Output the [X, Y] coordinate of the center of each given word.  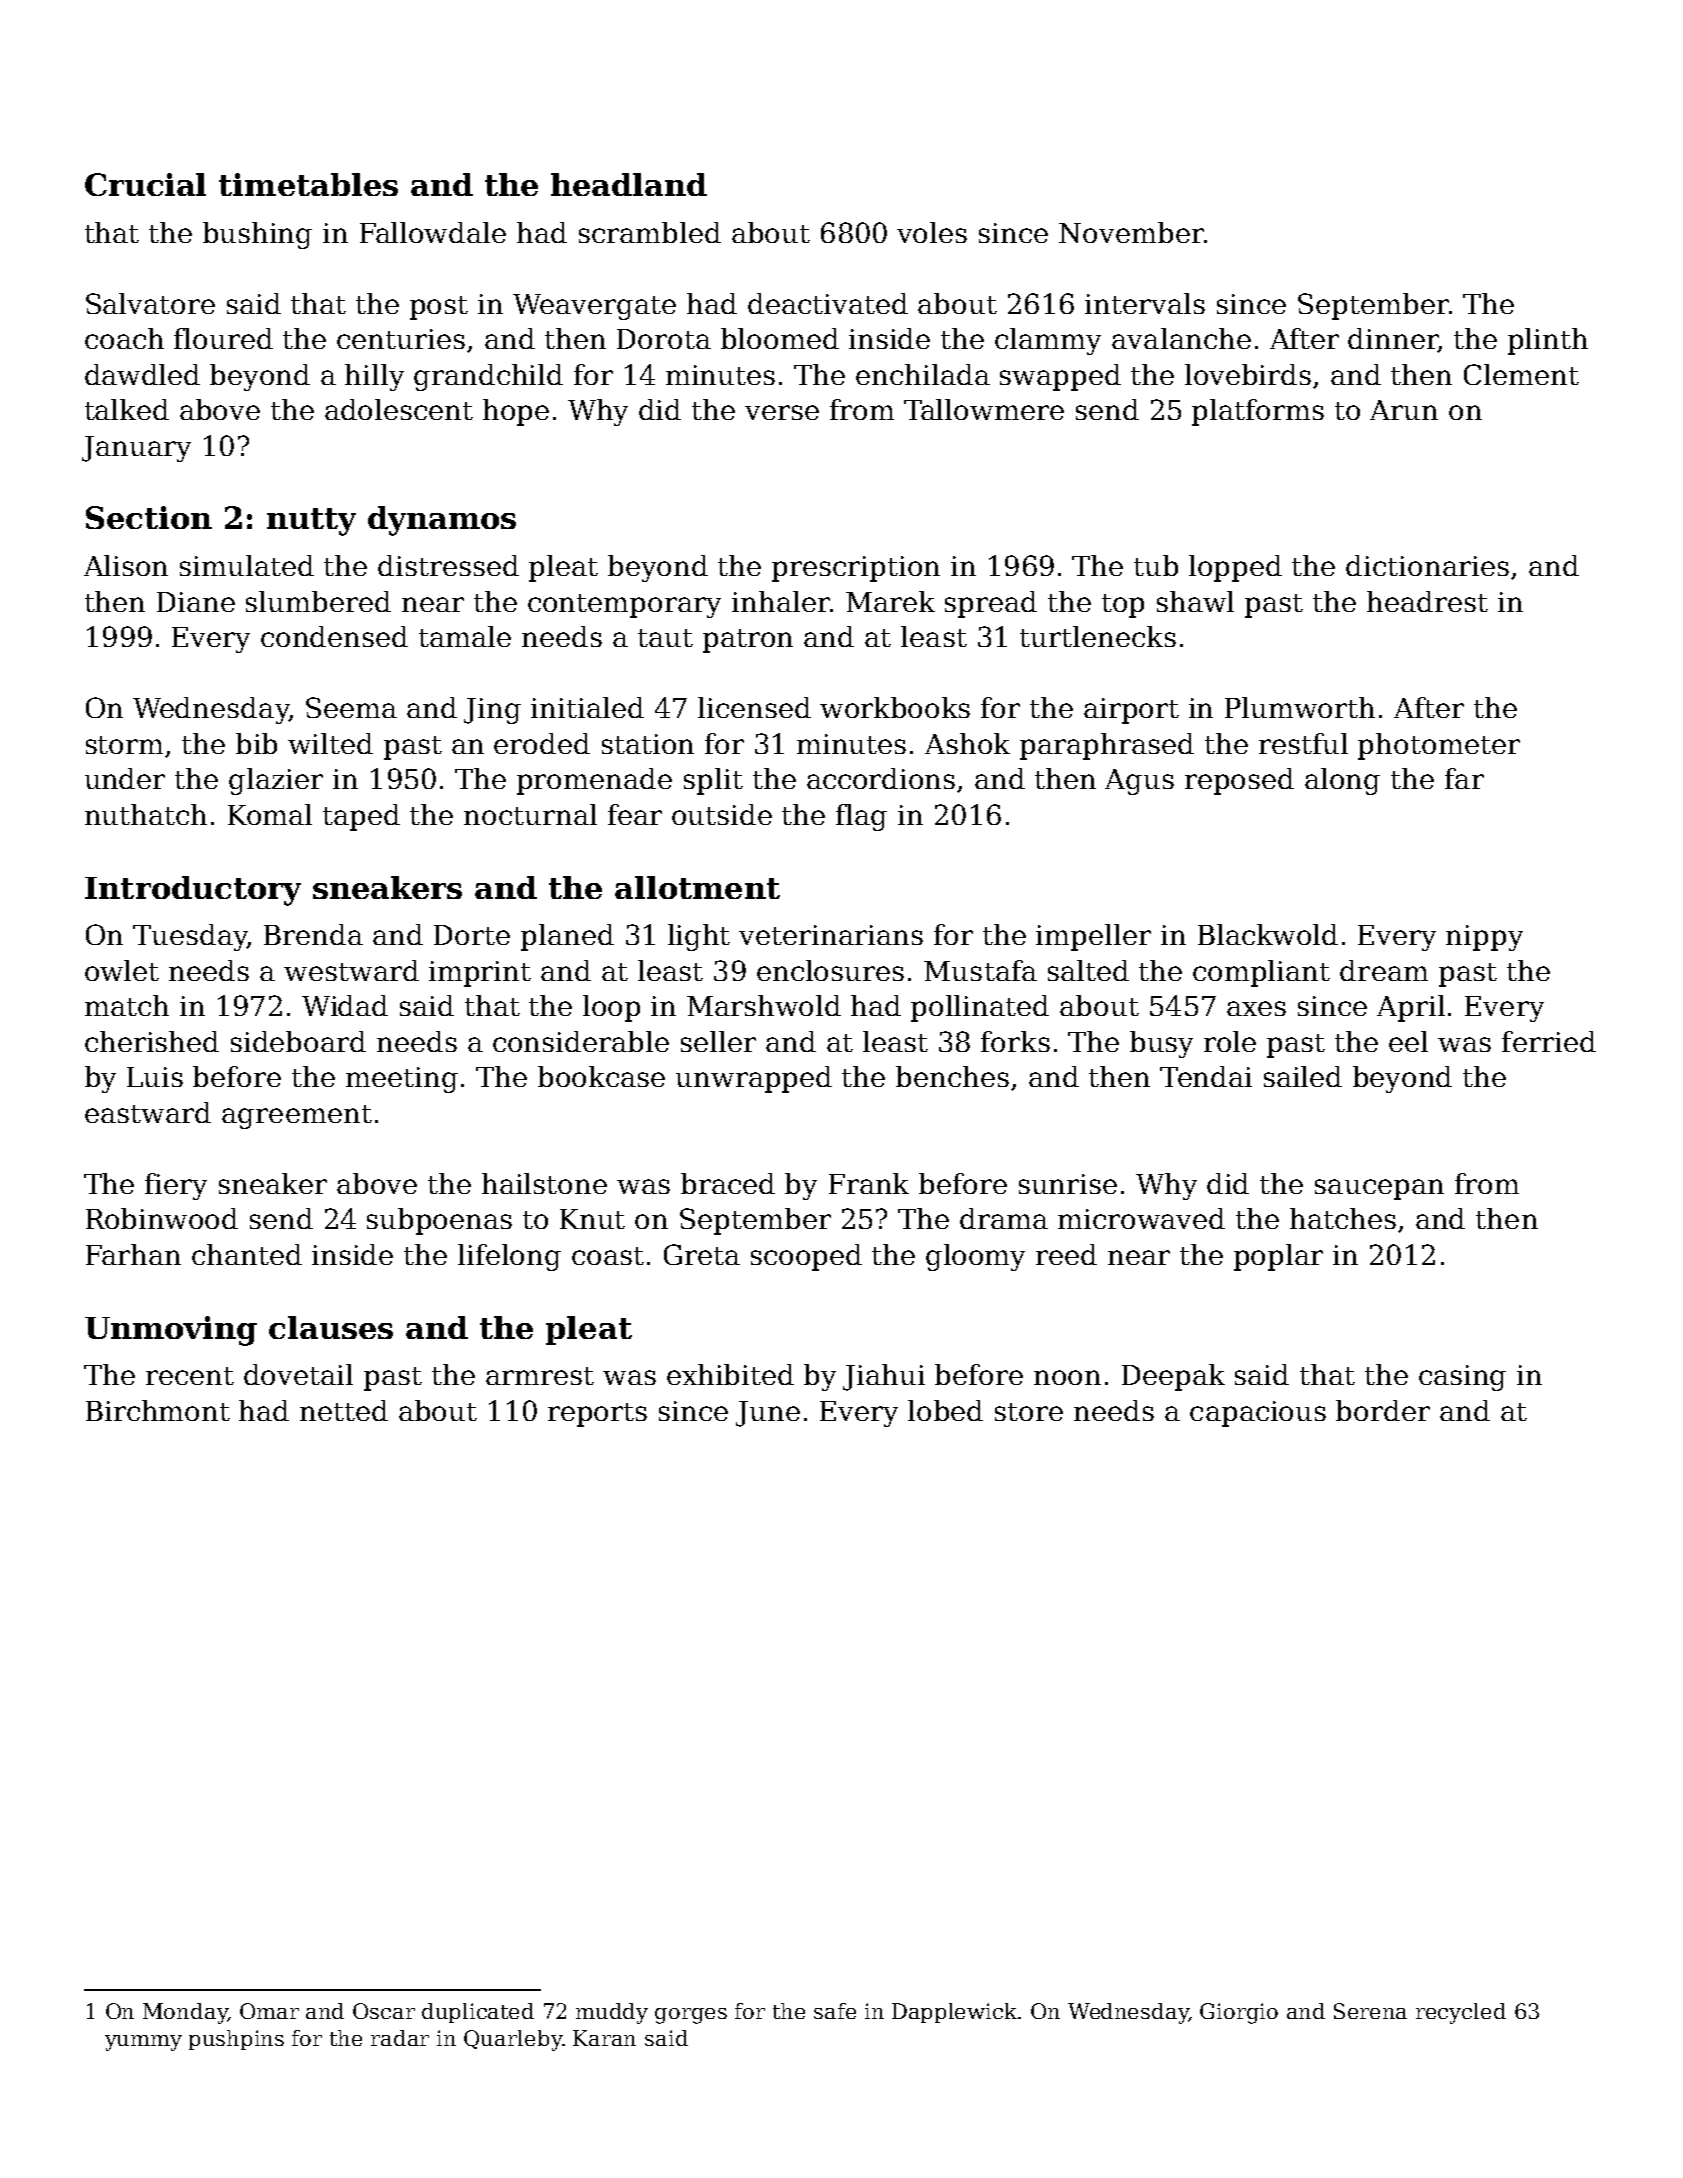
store [1029, 1412]
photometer [1439, 746]
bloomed [780, 338]
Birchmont [158, 1410]
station [648, 744]
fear [635, 814]
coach [124, 338]
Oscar [384, 2011]
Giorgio [1239, 2013]
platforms [1258, 412]
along [1342, 781]
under [125, 778]
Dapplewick [954, 2013]
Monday [185, 2013]
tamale [465, 636]
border [1383, 1410]
